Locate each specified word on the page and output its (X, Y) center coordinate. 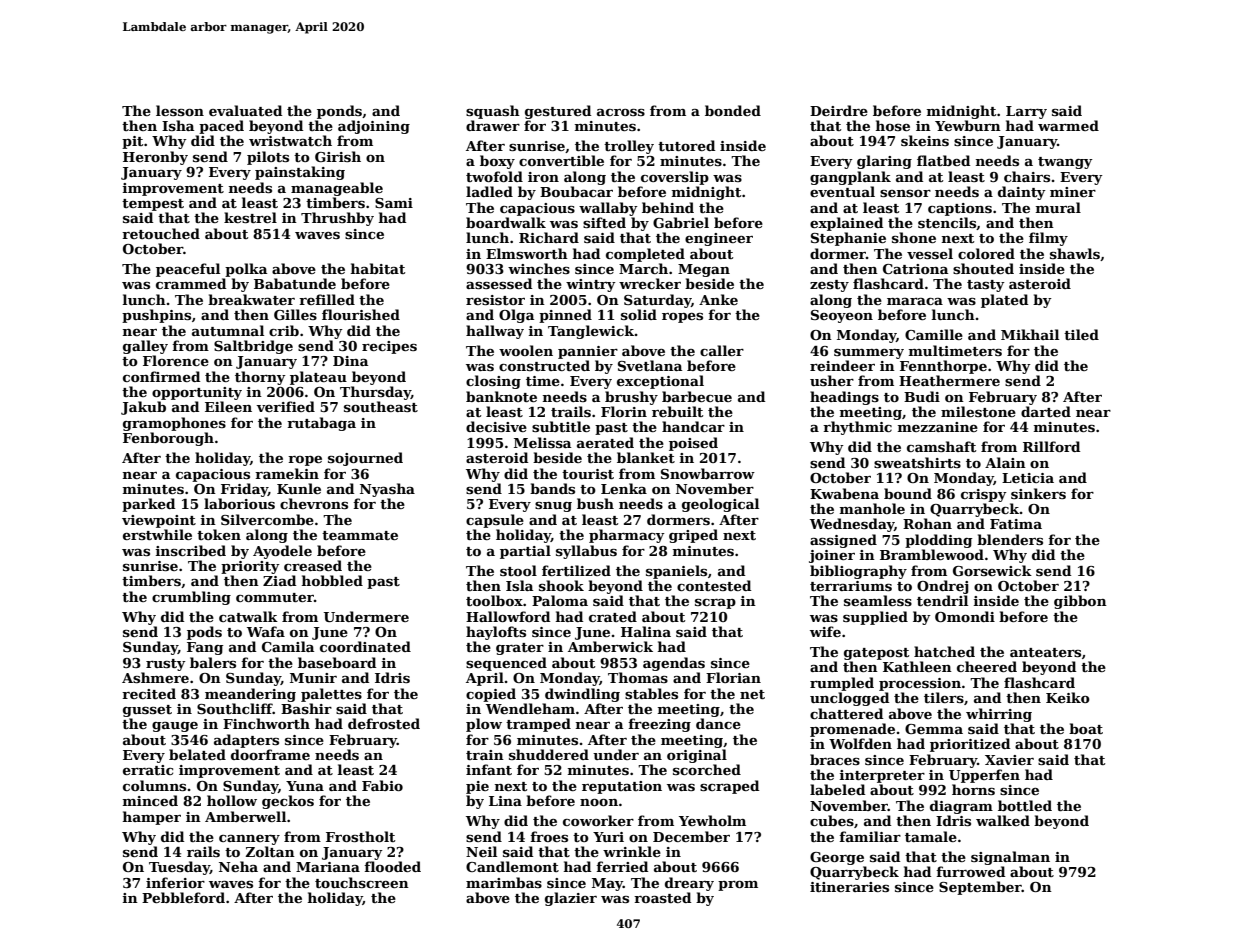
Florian (733, 677)
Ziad (279, 580)
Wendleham (530, 708)
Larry (1026, 112)
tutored (686, 145)
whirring (999, 715)
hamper (152, 818)
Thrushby (337, 219)
